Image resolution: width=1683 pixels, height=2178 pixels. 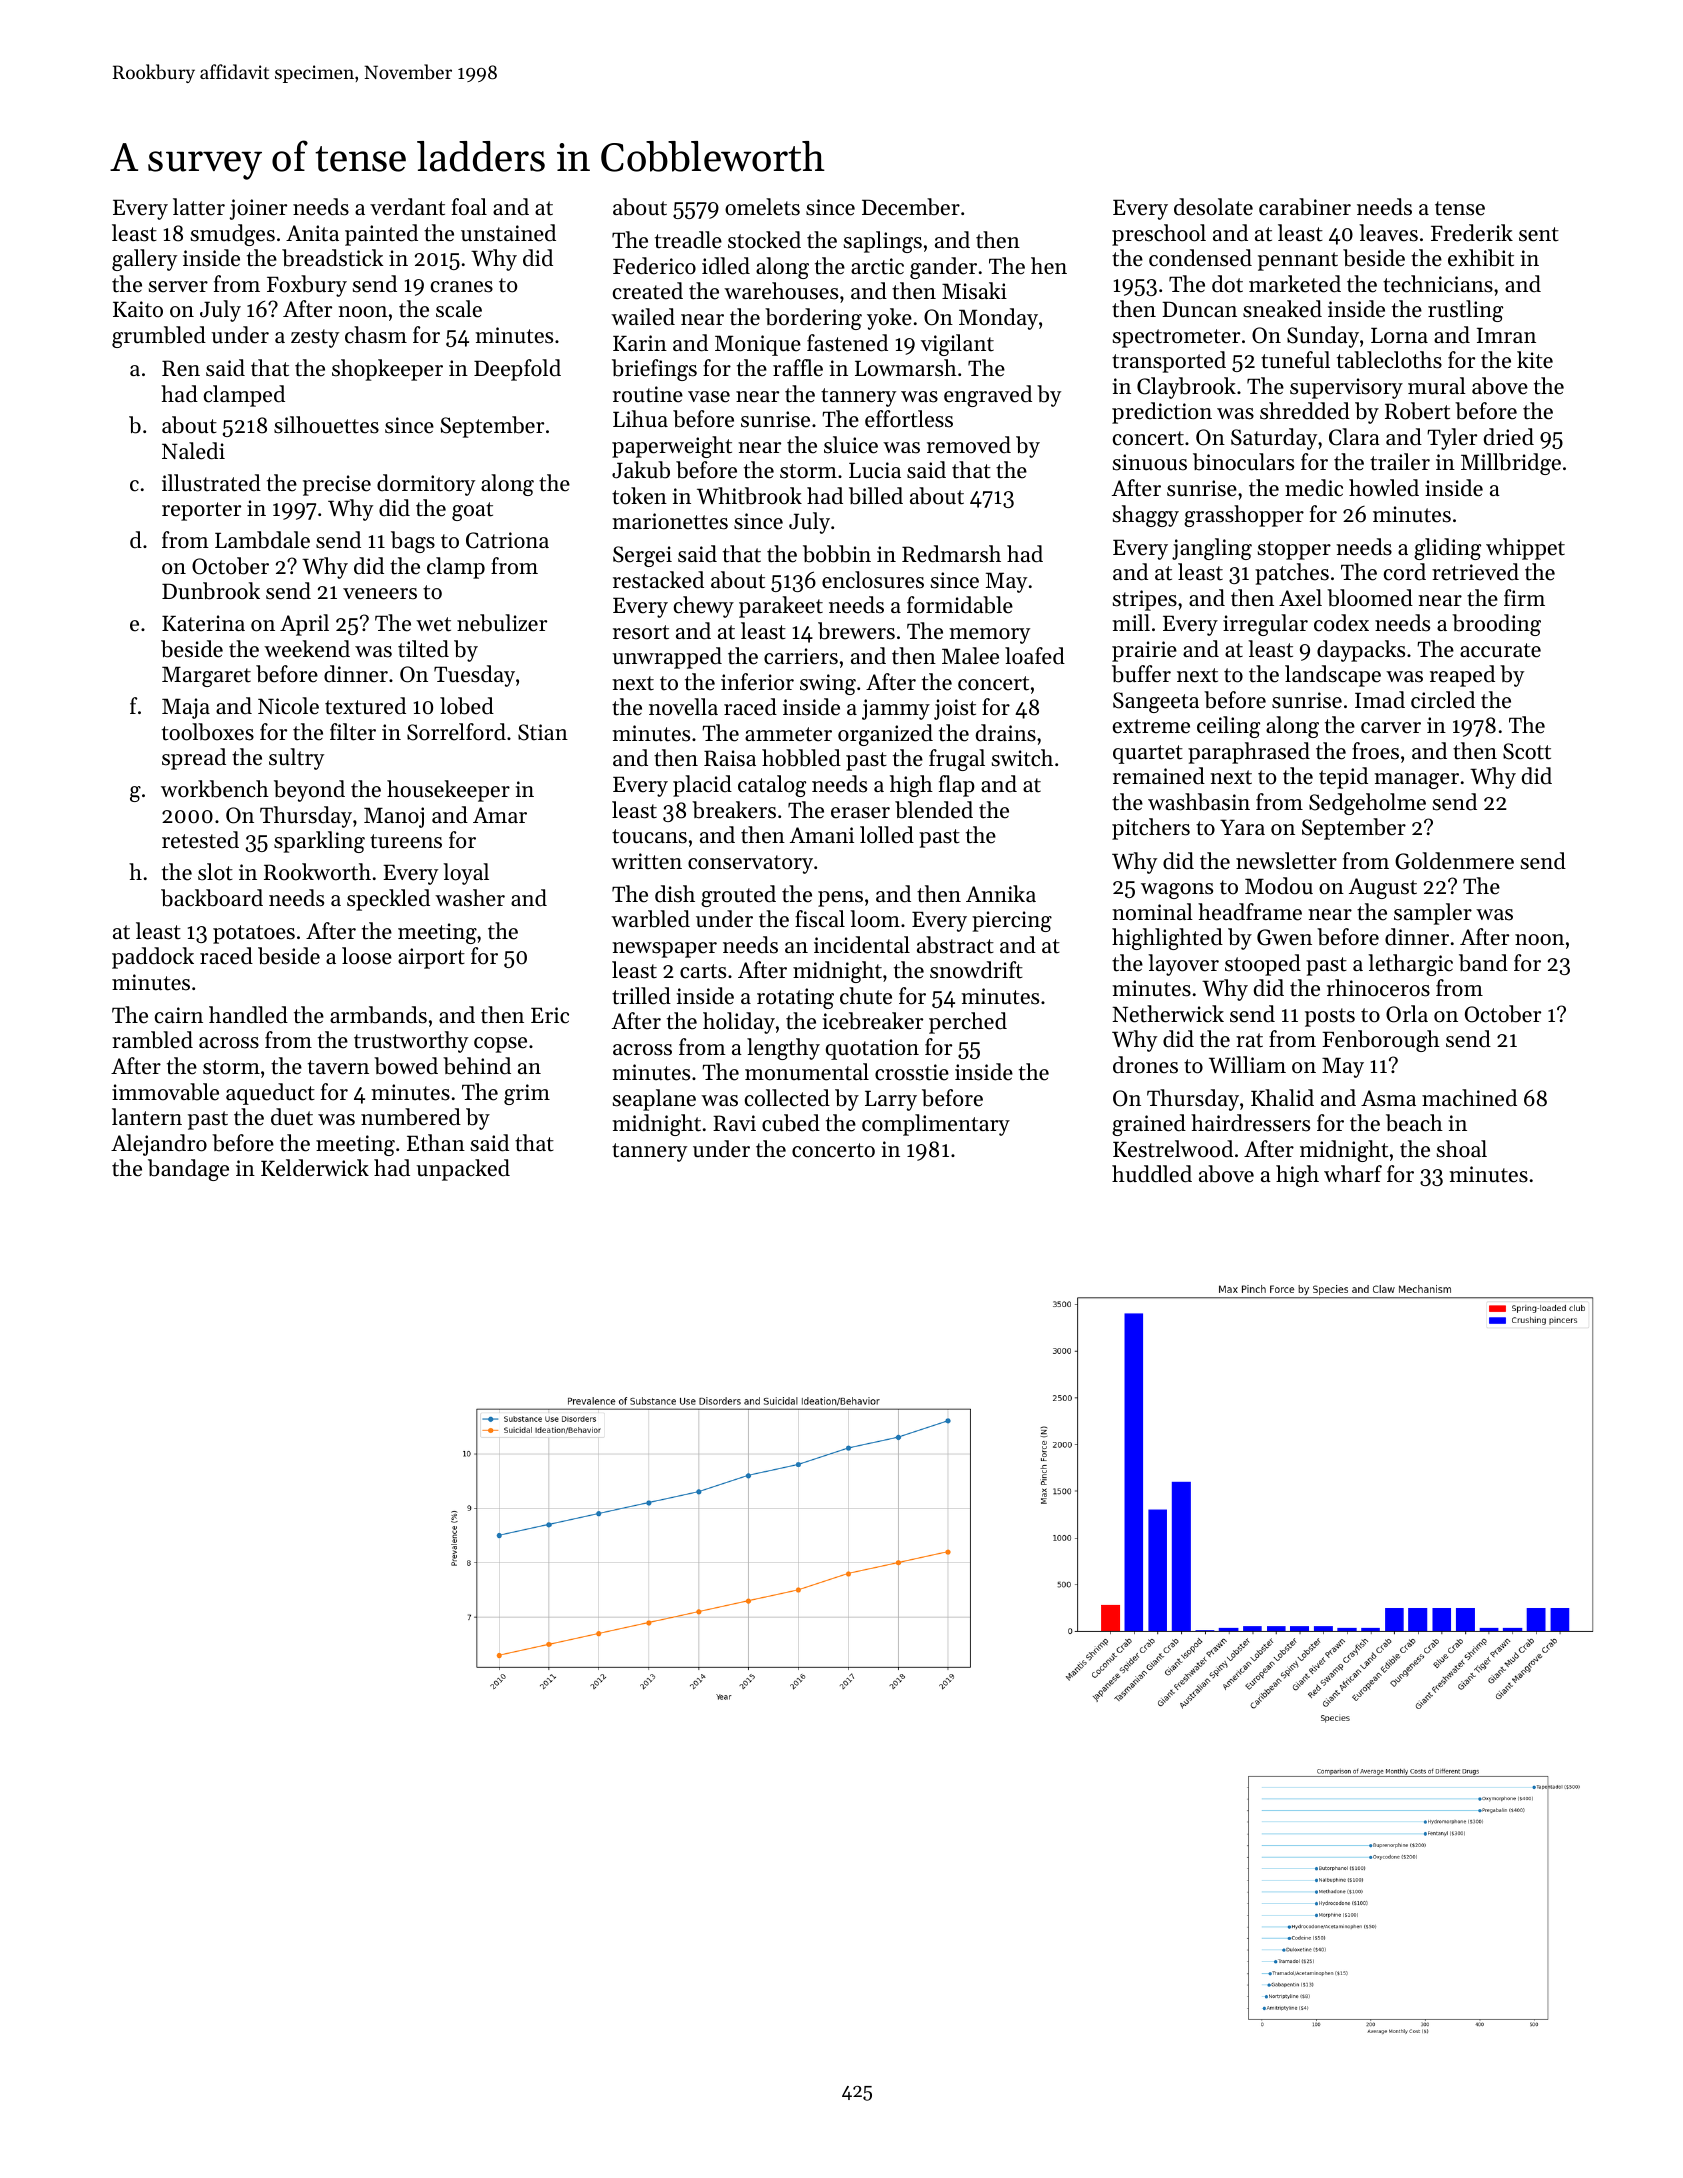 I want to click on prairie, so click(x=1144, y=651).
